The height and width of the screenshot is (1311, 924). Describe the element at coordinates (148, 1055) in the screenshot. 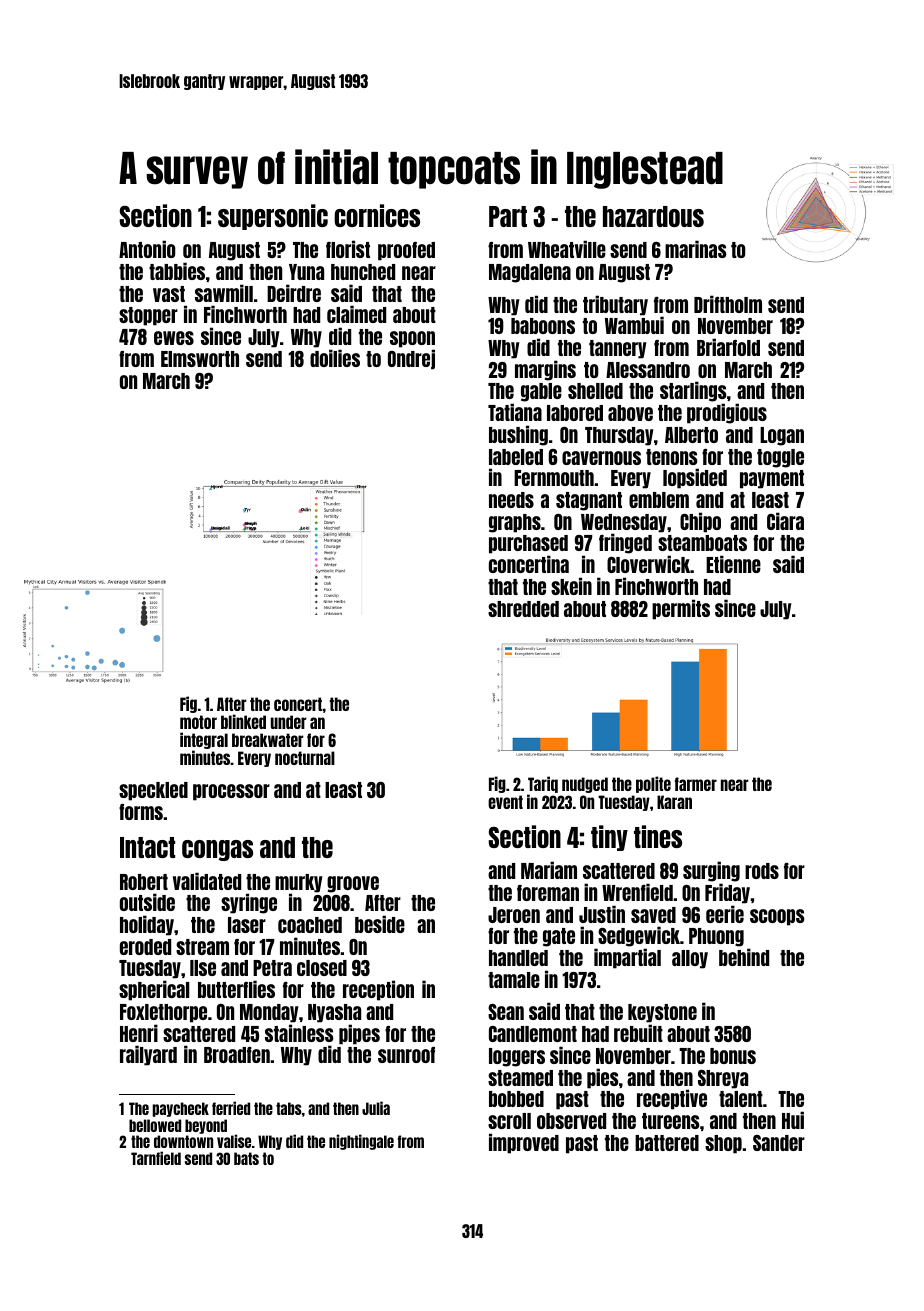

I see `railyard` at that location.
